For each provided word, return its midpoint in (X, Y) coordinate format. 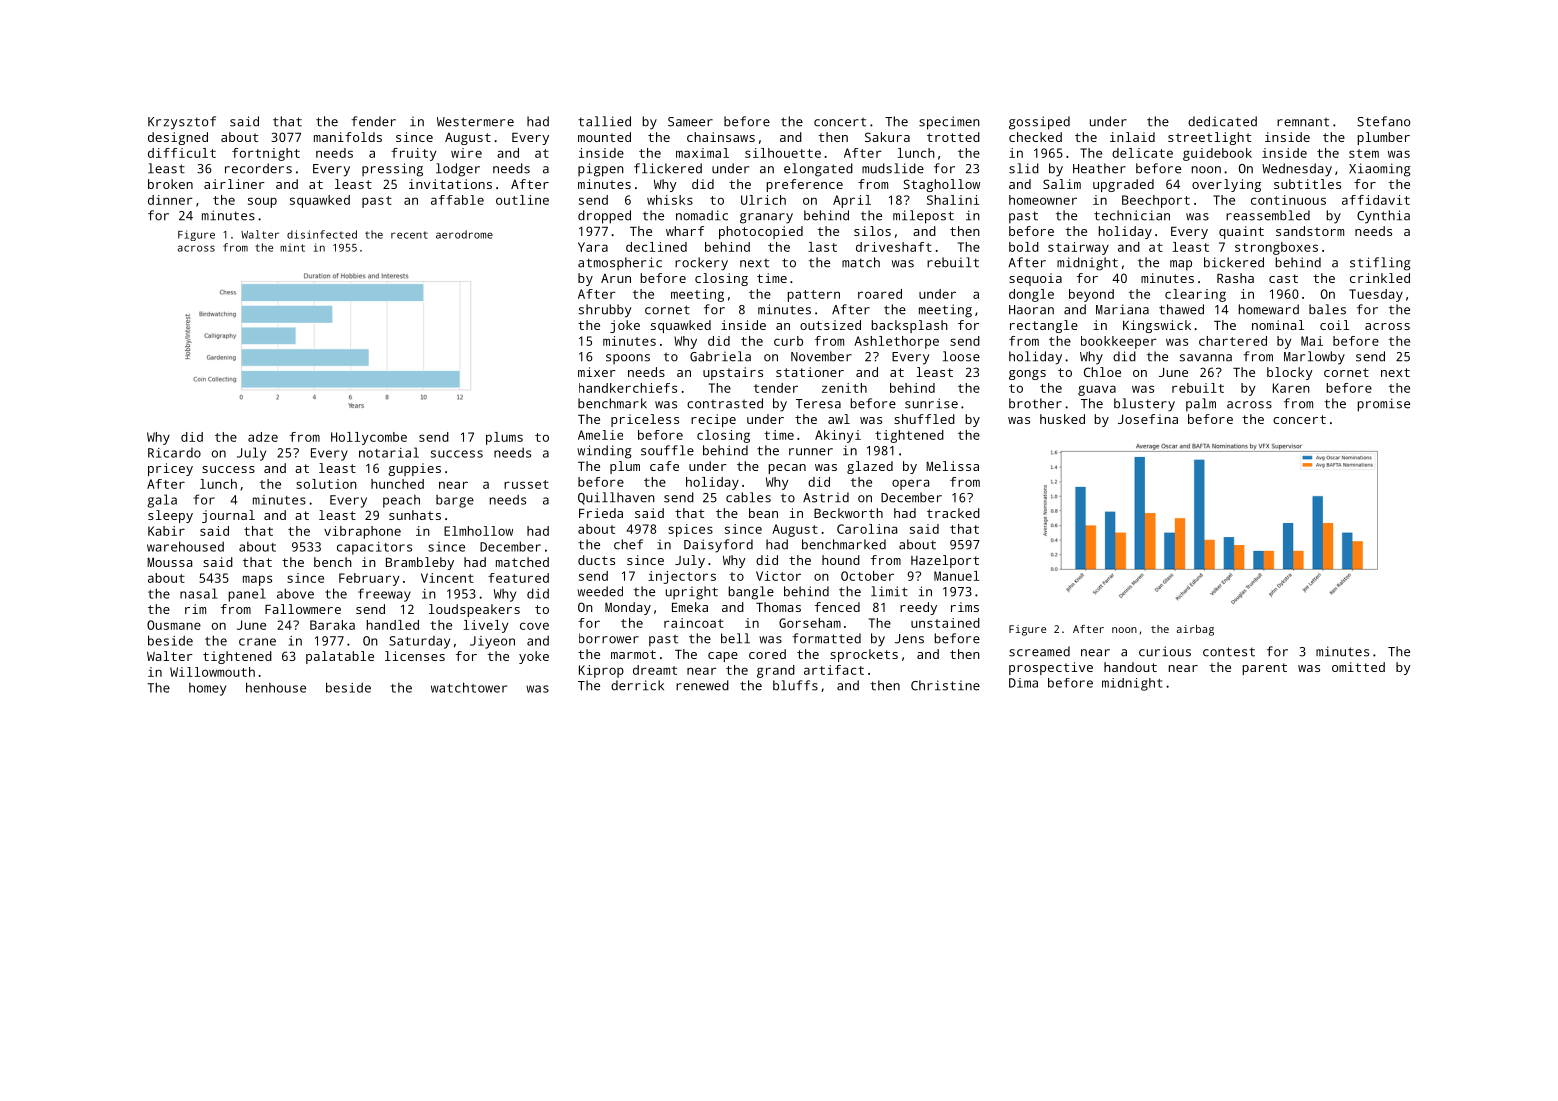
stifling (1380, 264)
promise (1383, 405)
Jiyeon (492, 642)
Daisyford (718, 546)
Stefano (1383, 121)
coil (1334, 325)
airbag (1195, 630)
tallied (604, 121)
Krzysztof (182, 123)
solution (326, 484)
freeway (384, 595)
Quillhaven (616, 498)
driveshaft (894, 247)
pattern (813, 296)
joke (625, 326)
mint (292, 247)
